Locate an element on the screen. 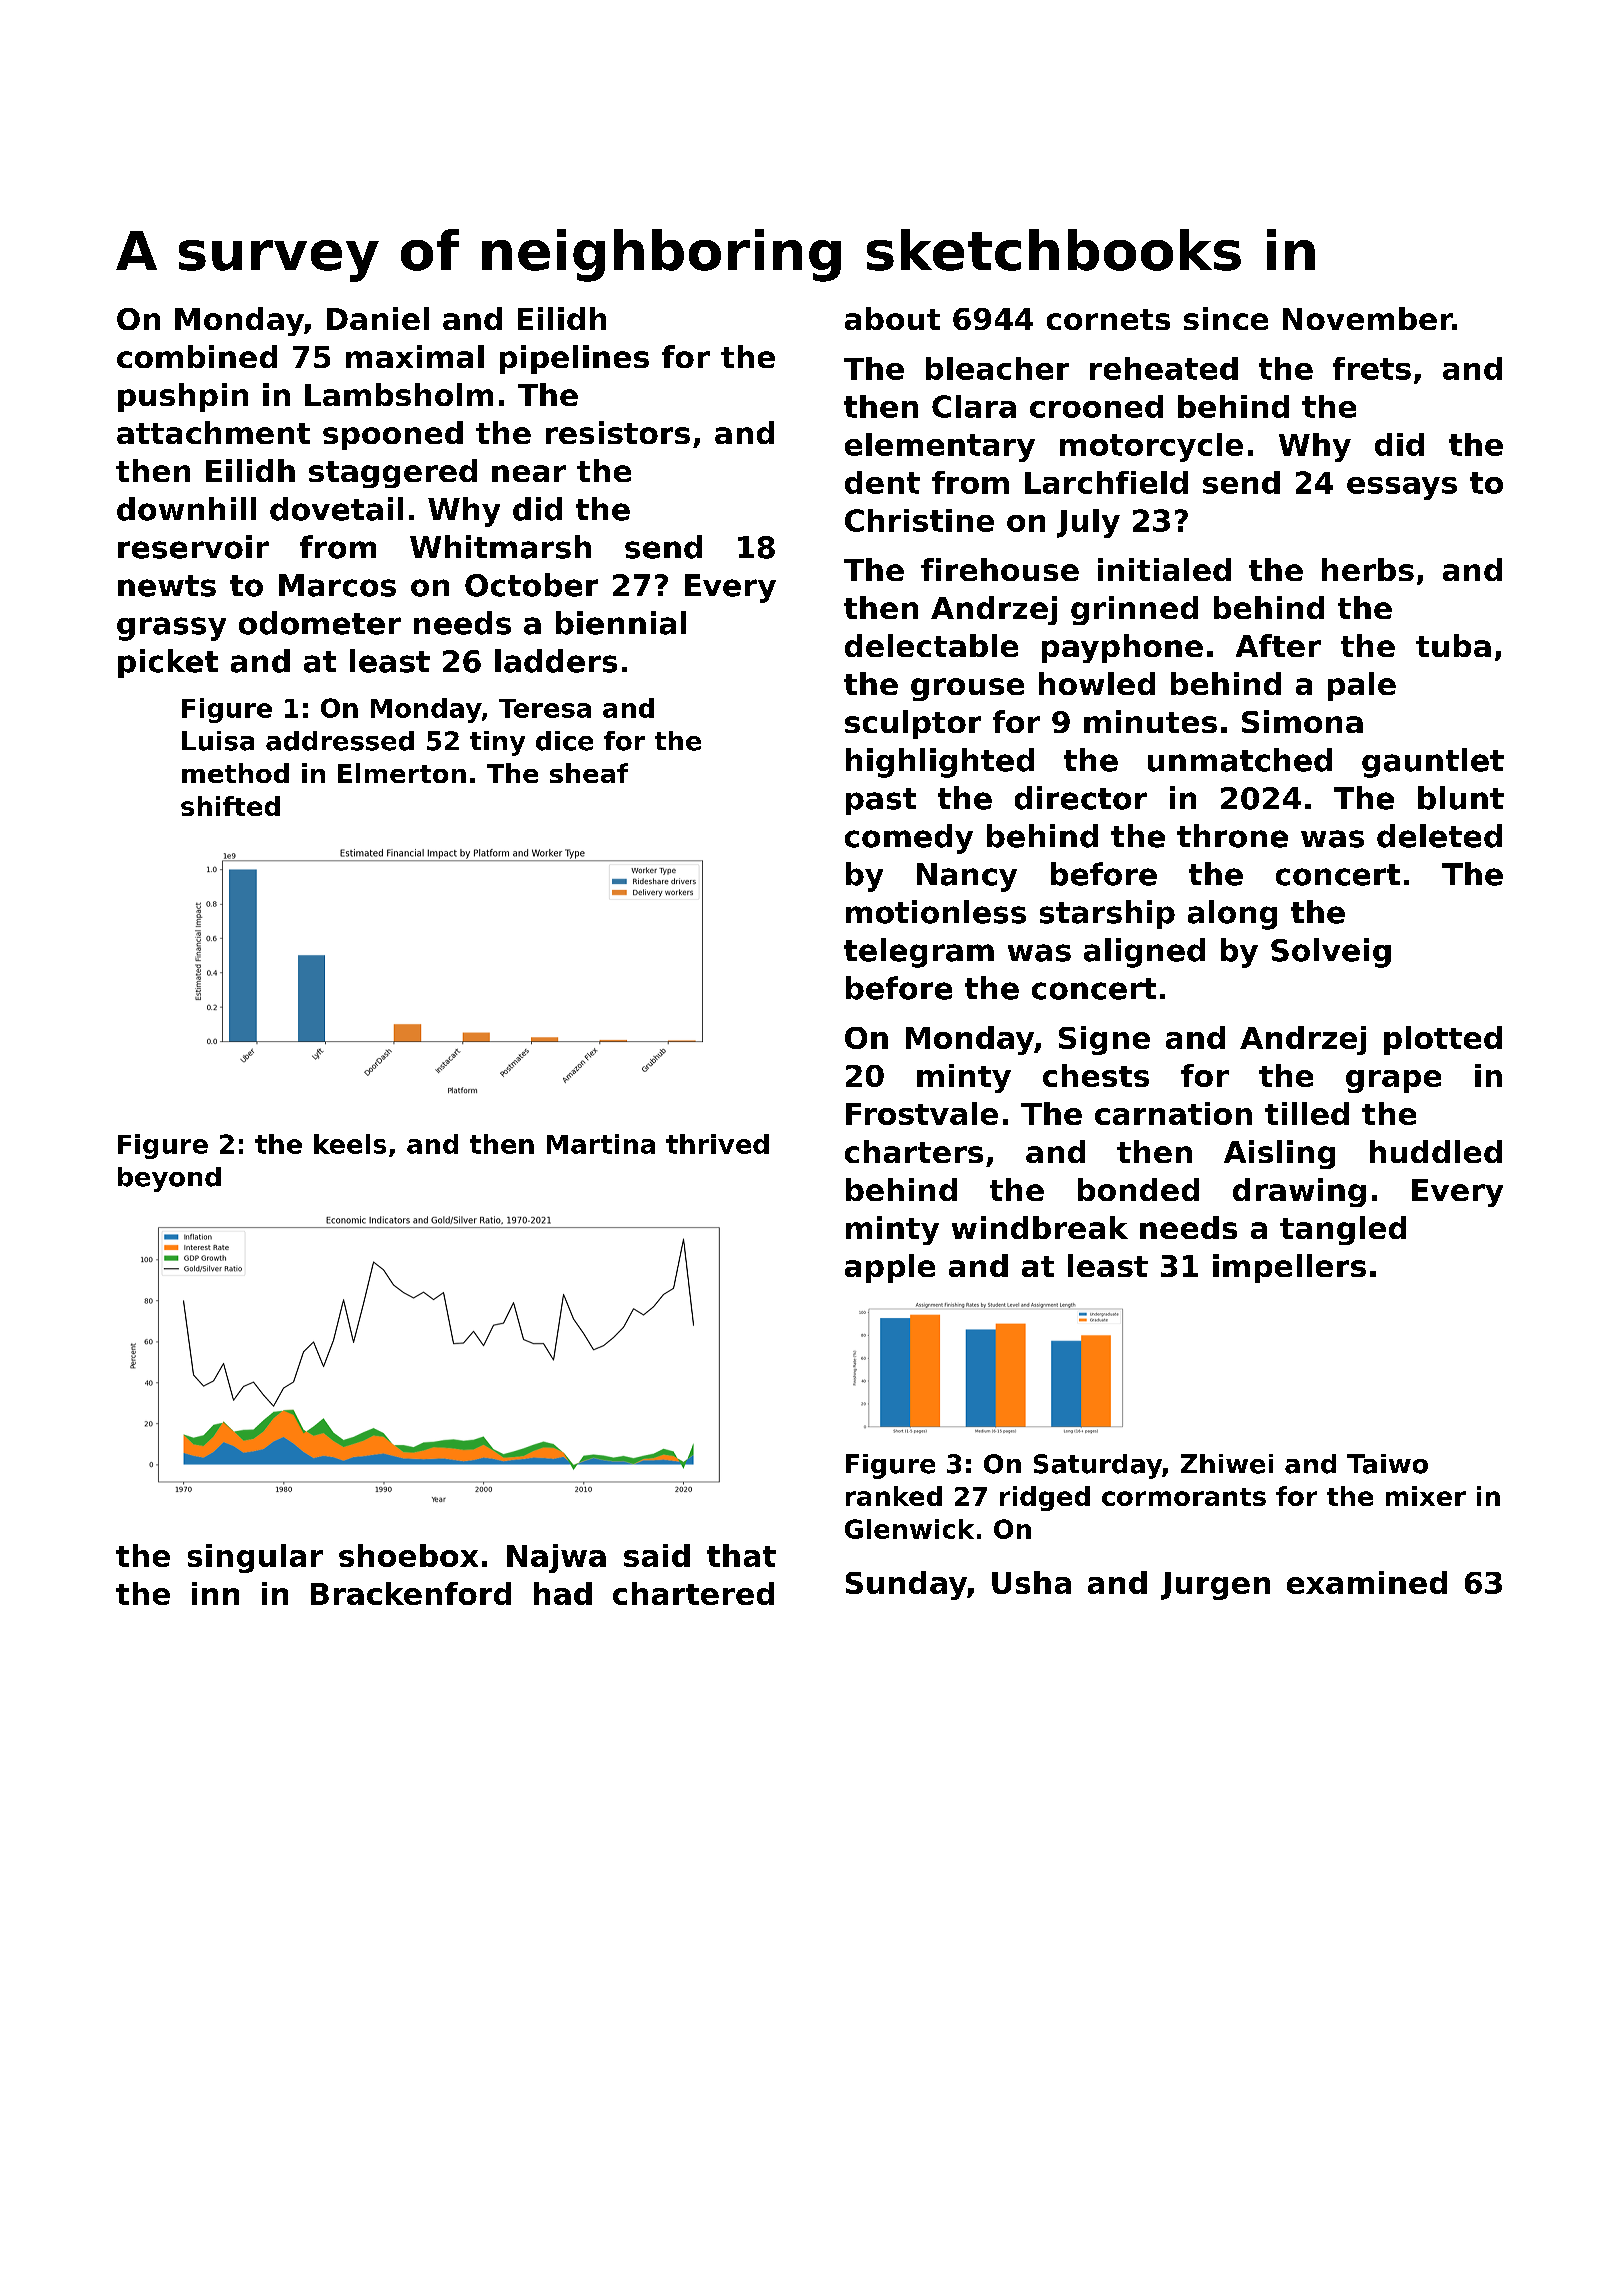 The width and height of the screenshot is (1620, 2292). Larchfield is located at coordinates (1106, 482).
